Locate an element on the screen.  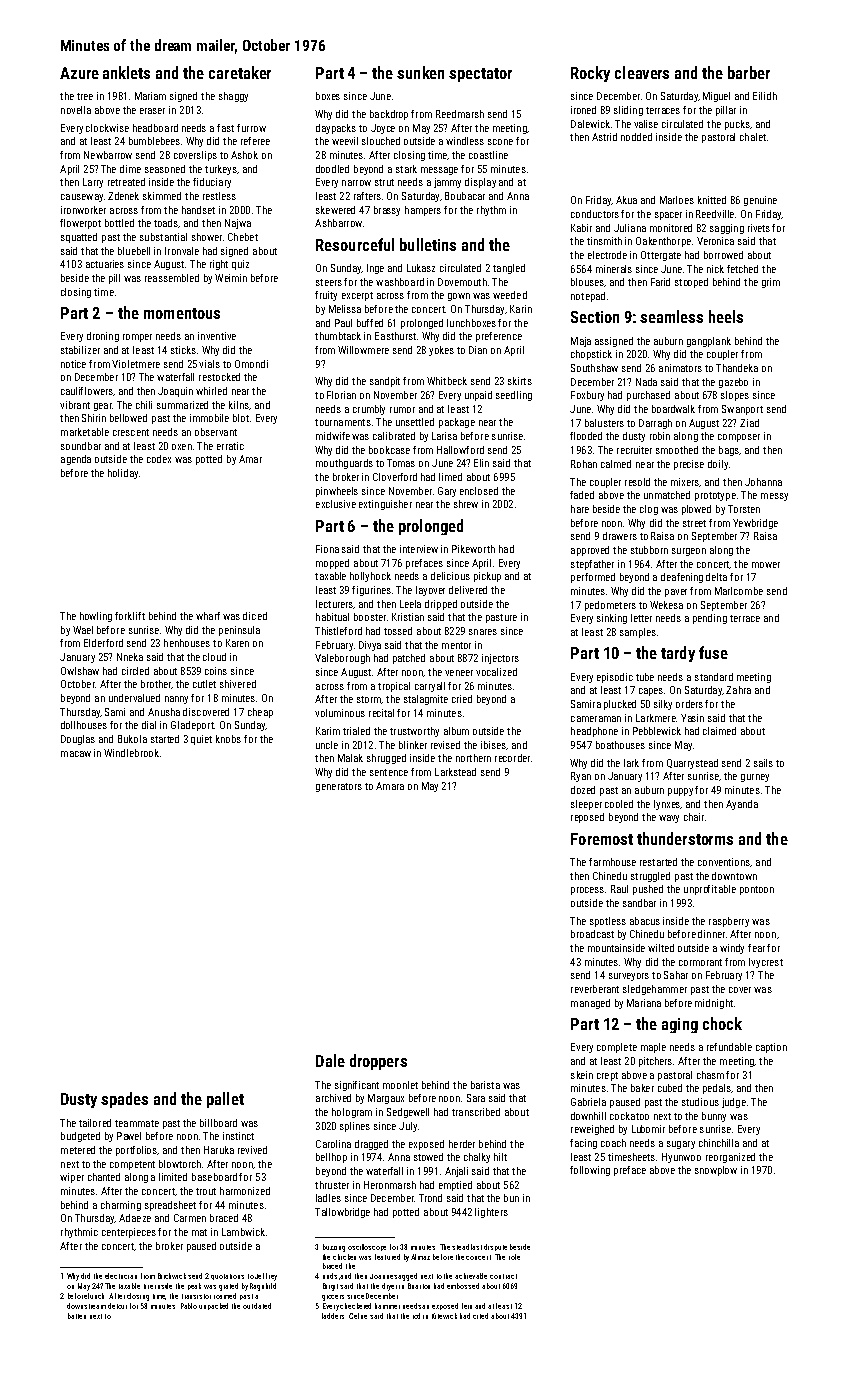
cleavers is located at coordinates (642, 72).
